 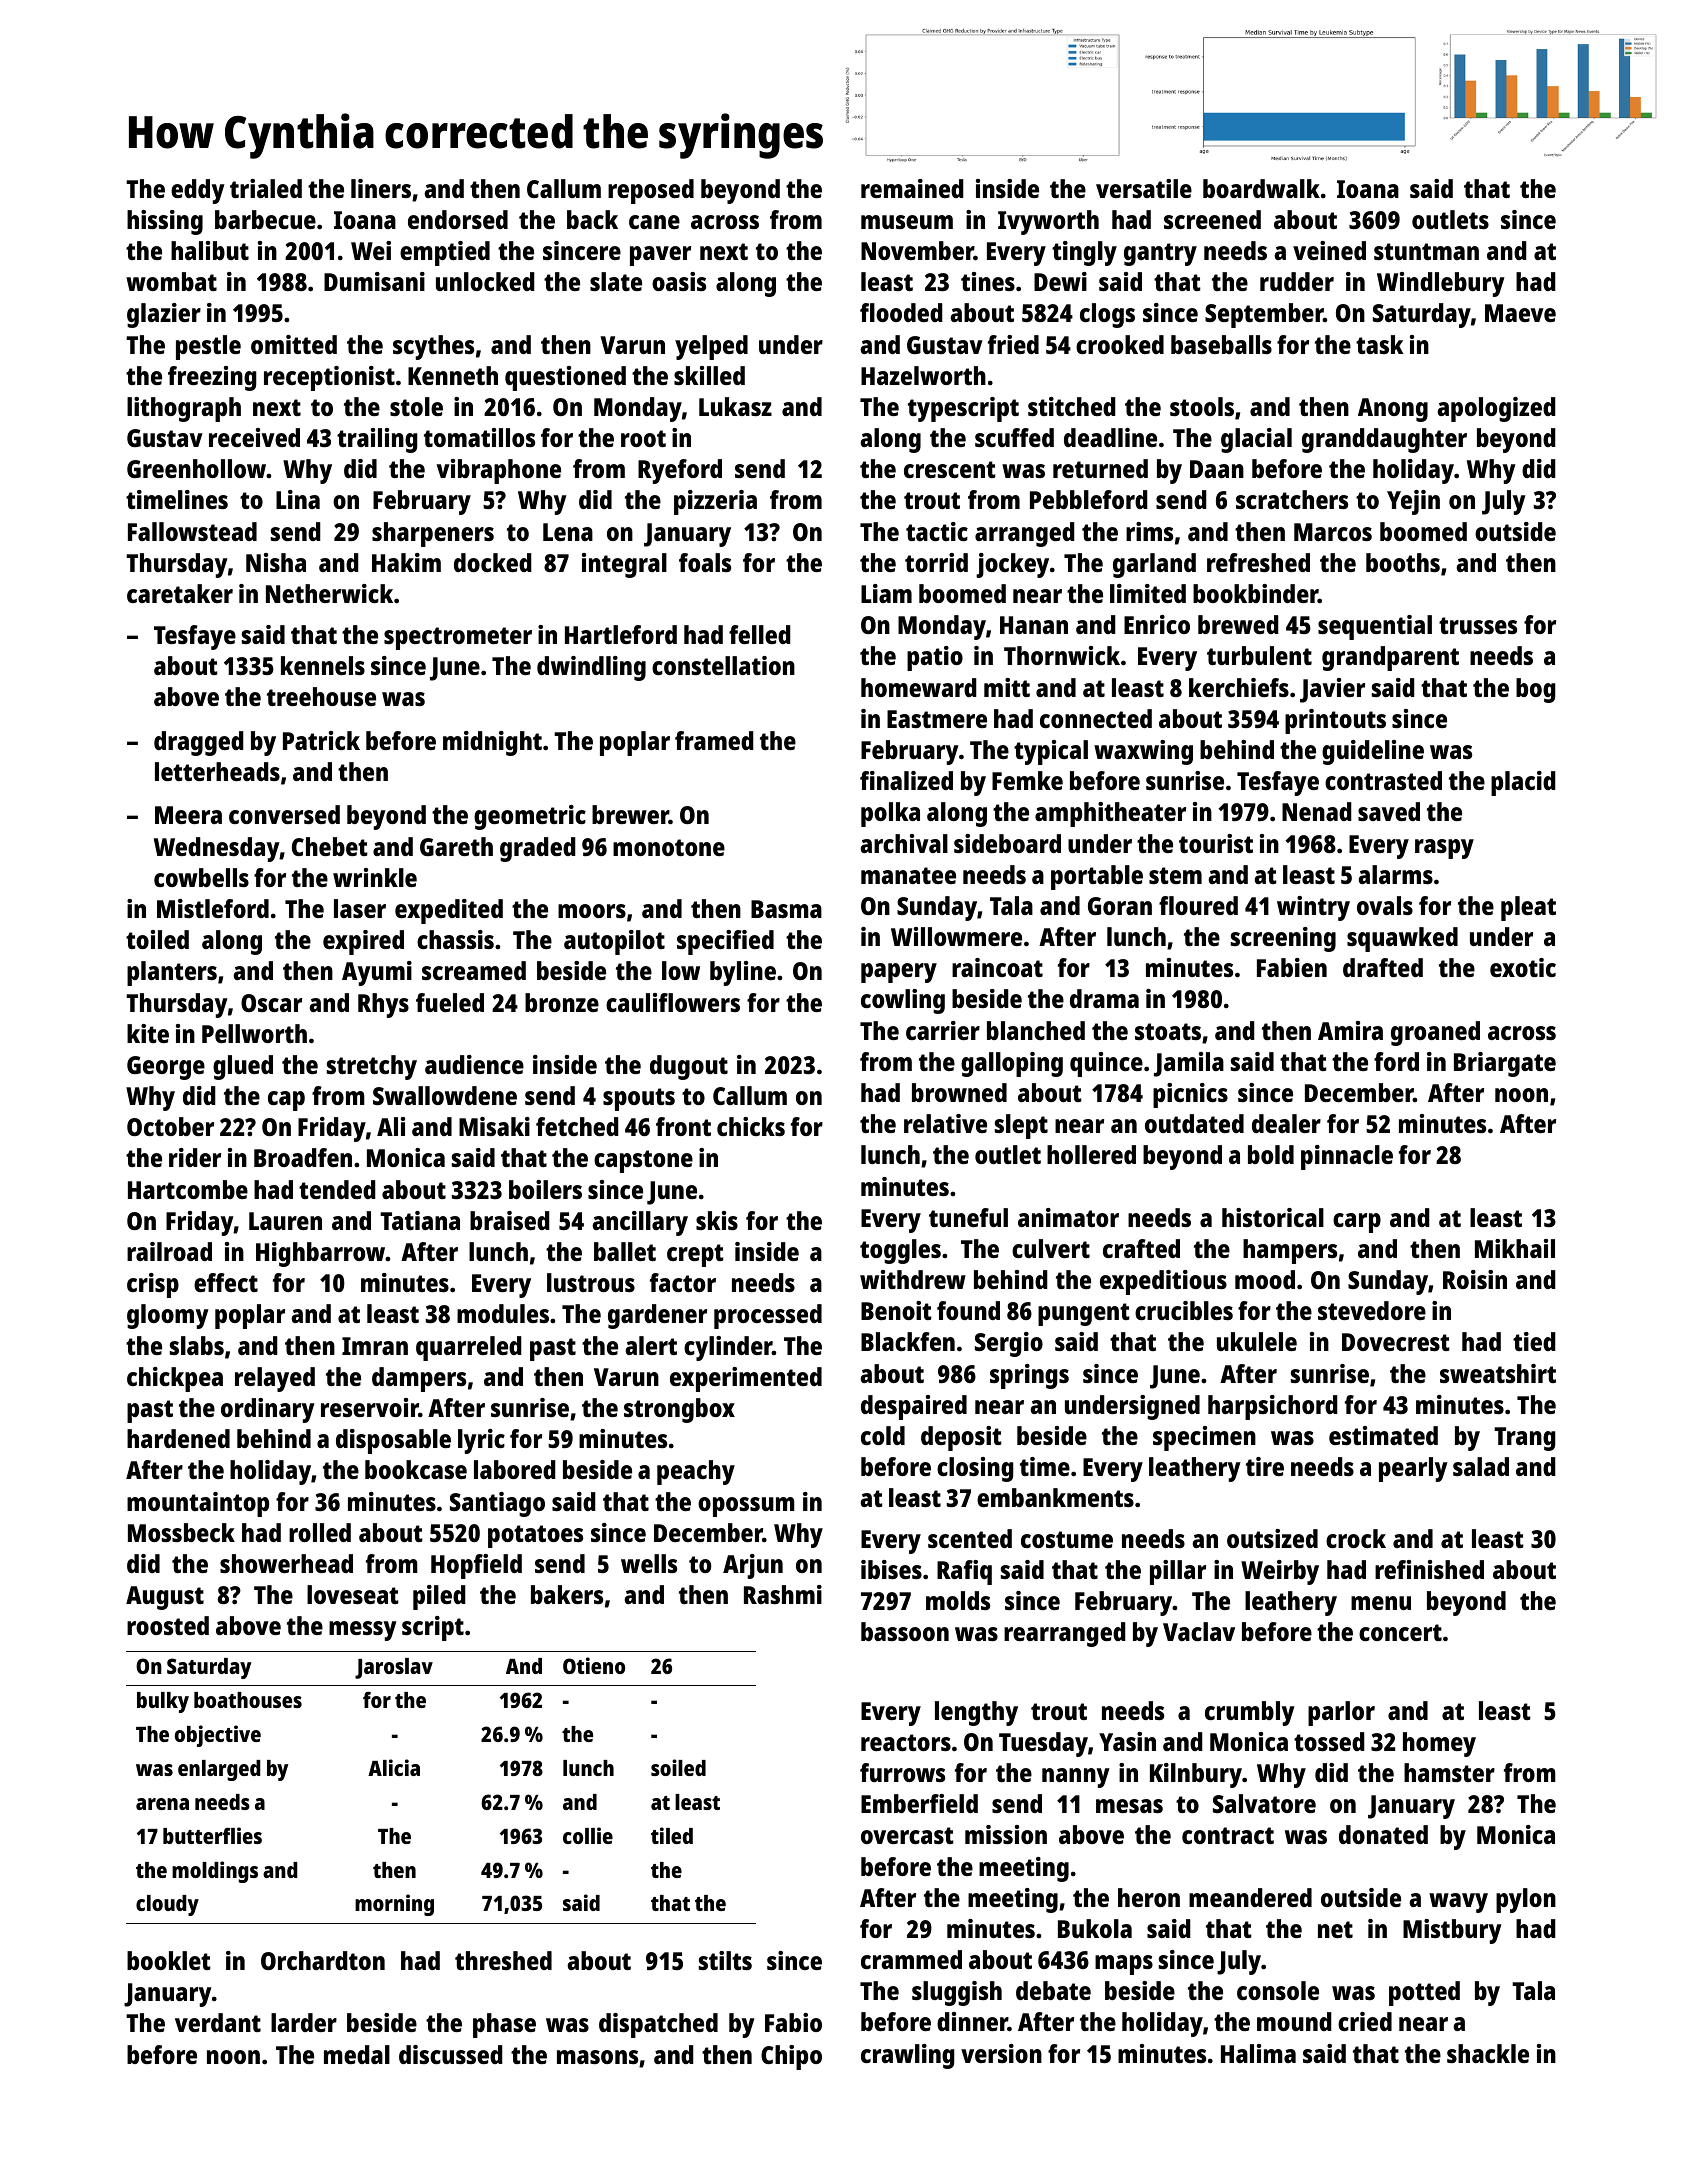 I want to click on byline, so click(x=743, y=973).
